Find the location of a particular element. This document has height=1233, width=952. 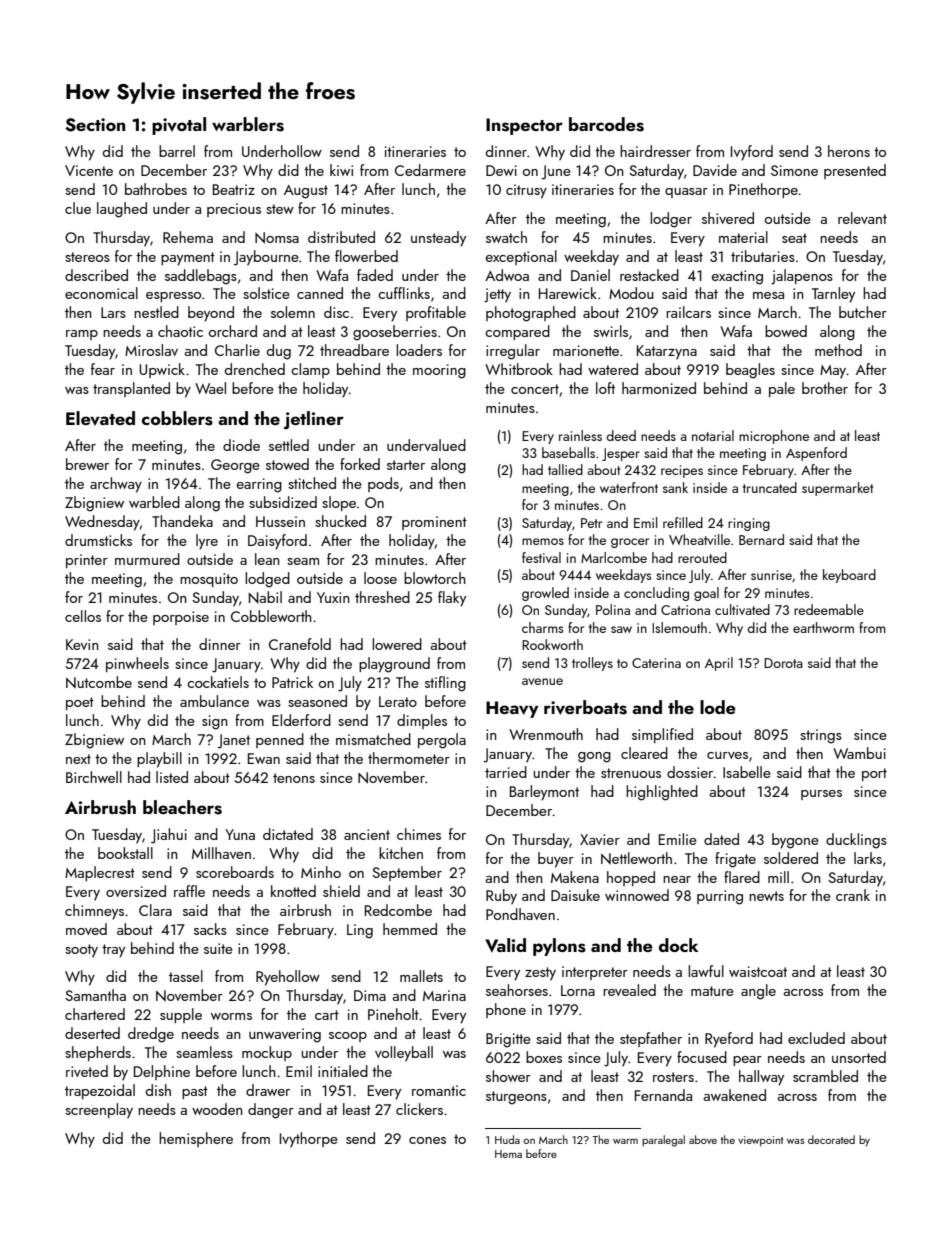

barcodes is located at coordinates (606, 124).
